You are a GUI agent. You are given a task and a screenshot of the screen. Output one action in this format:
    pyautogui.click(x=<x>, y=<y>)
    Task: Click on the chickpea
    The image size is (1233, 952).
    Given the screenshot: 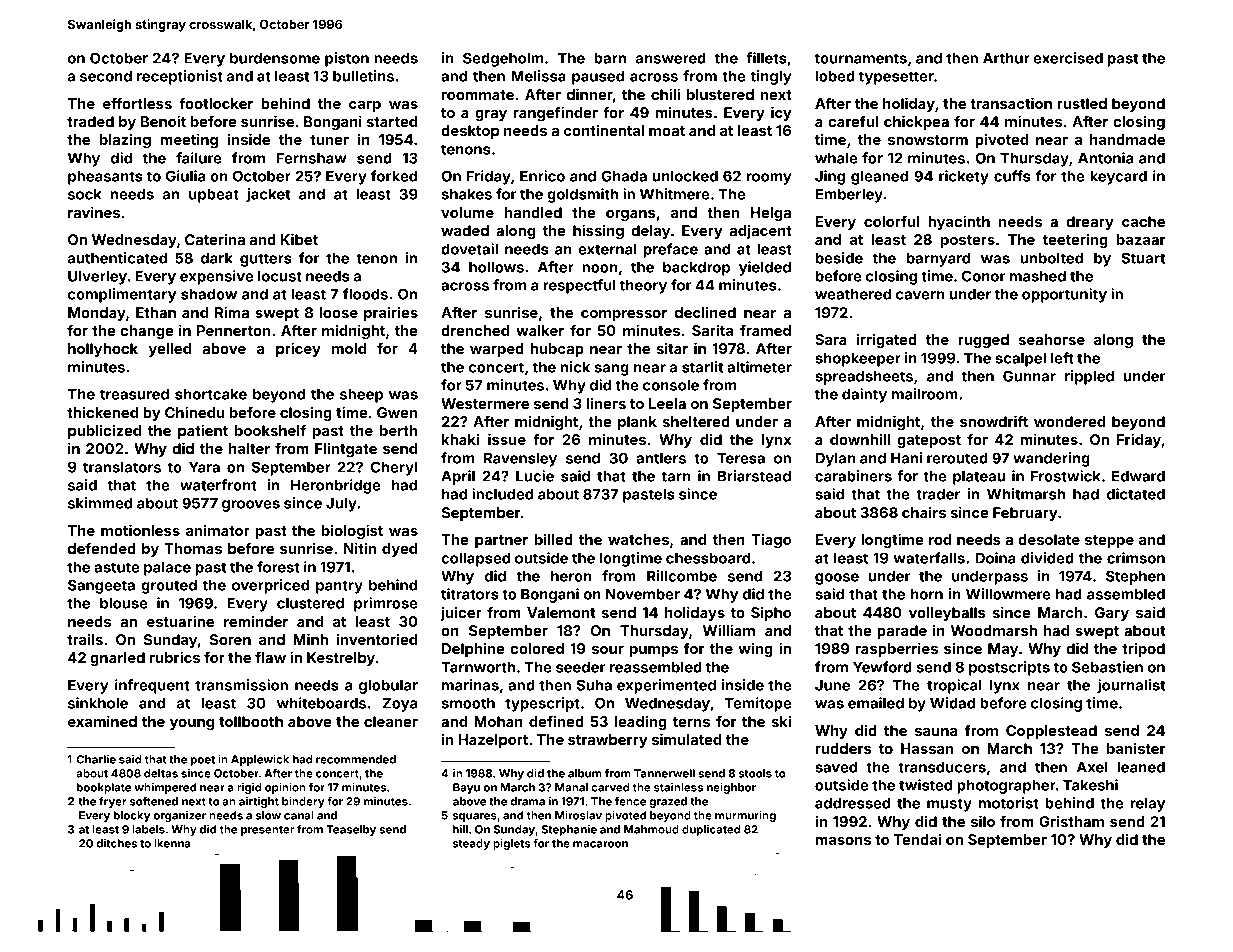 What is the action you would take?
    pyautogui.click(x=916, y=122)
